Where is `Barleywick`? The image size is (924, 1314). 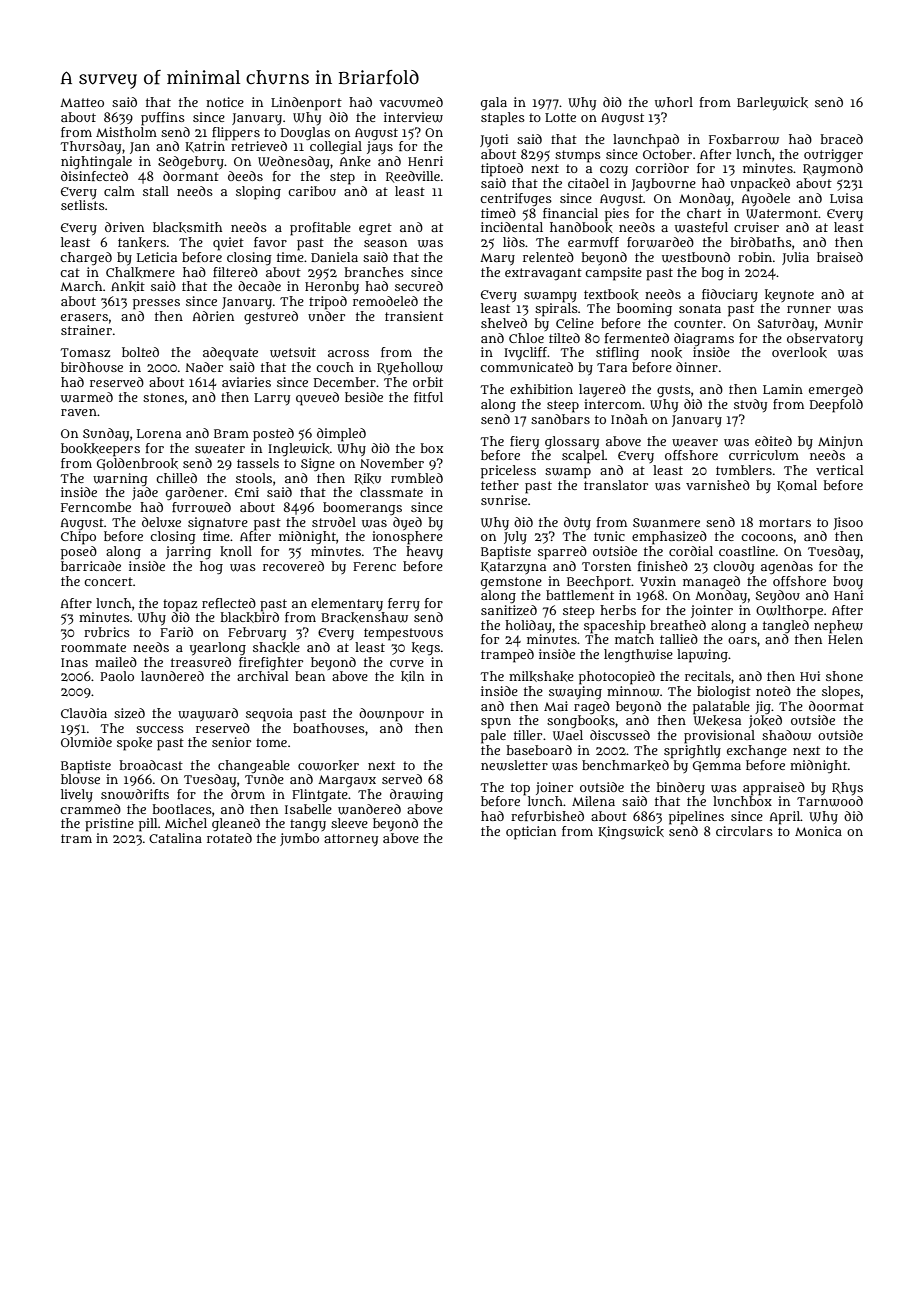
Barleywick is located at coordinates (772, 103).
